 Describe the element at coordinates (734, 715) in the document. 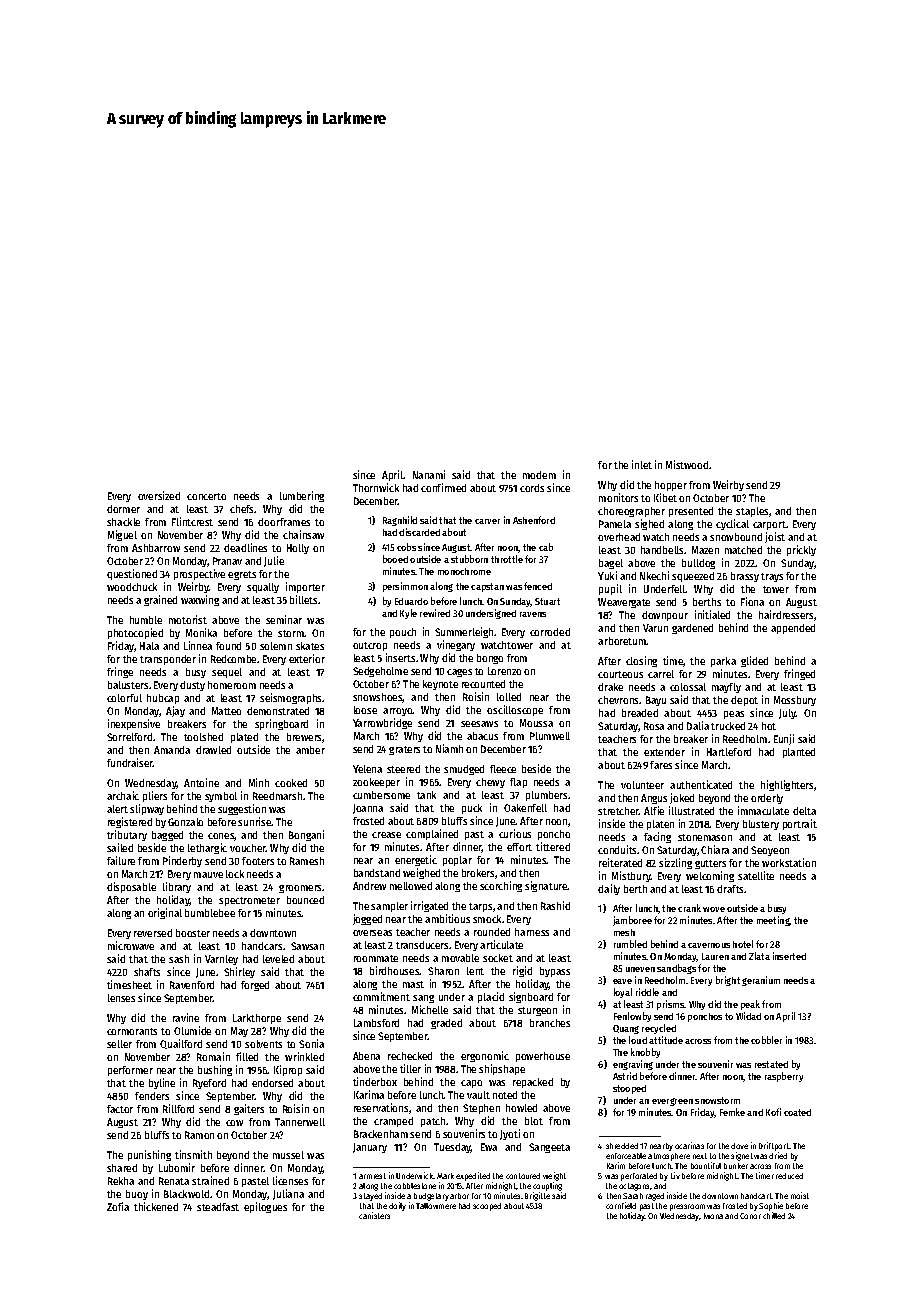

I see `peas` at that location.
